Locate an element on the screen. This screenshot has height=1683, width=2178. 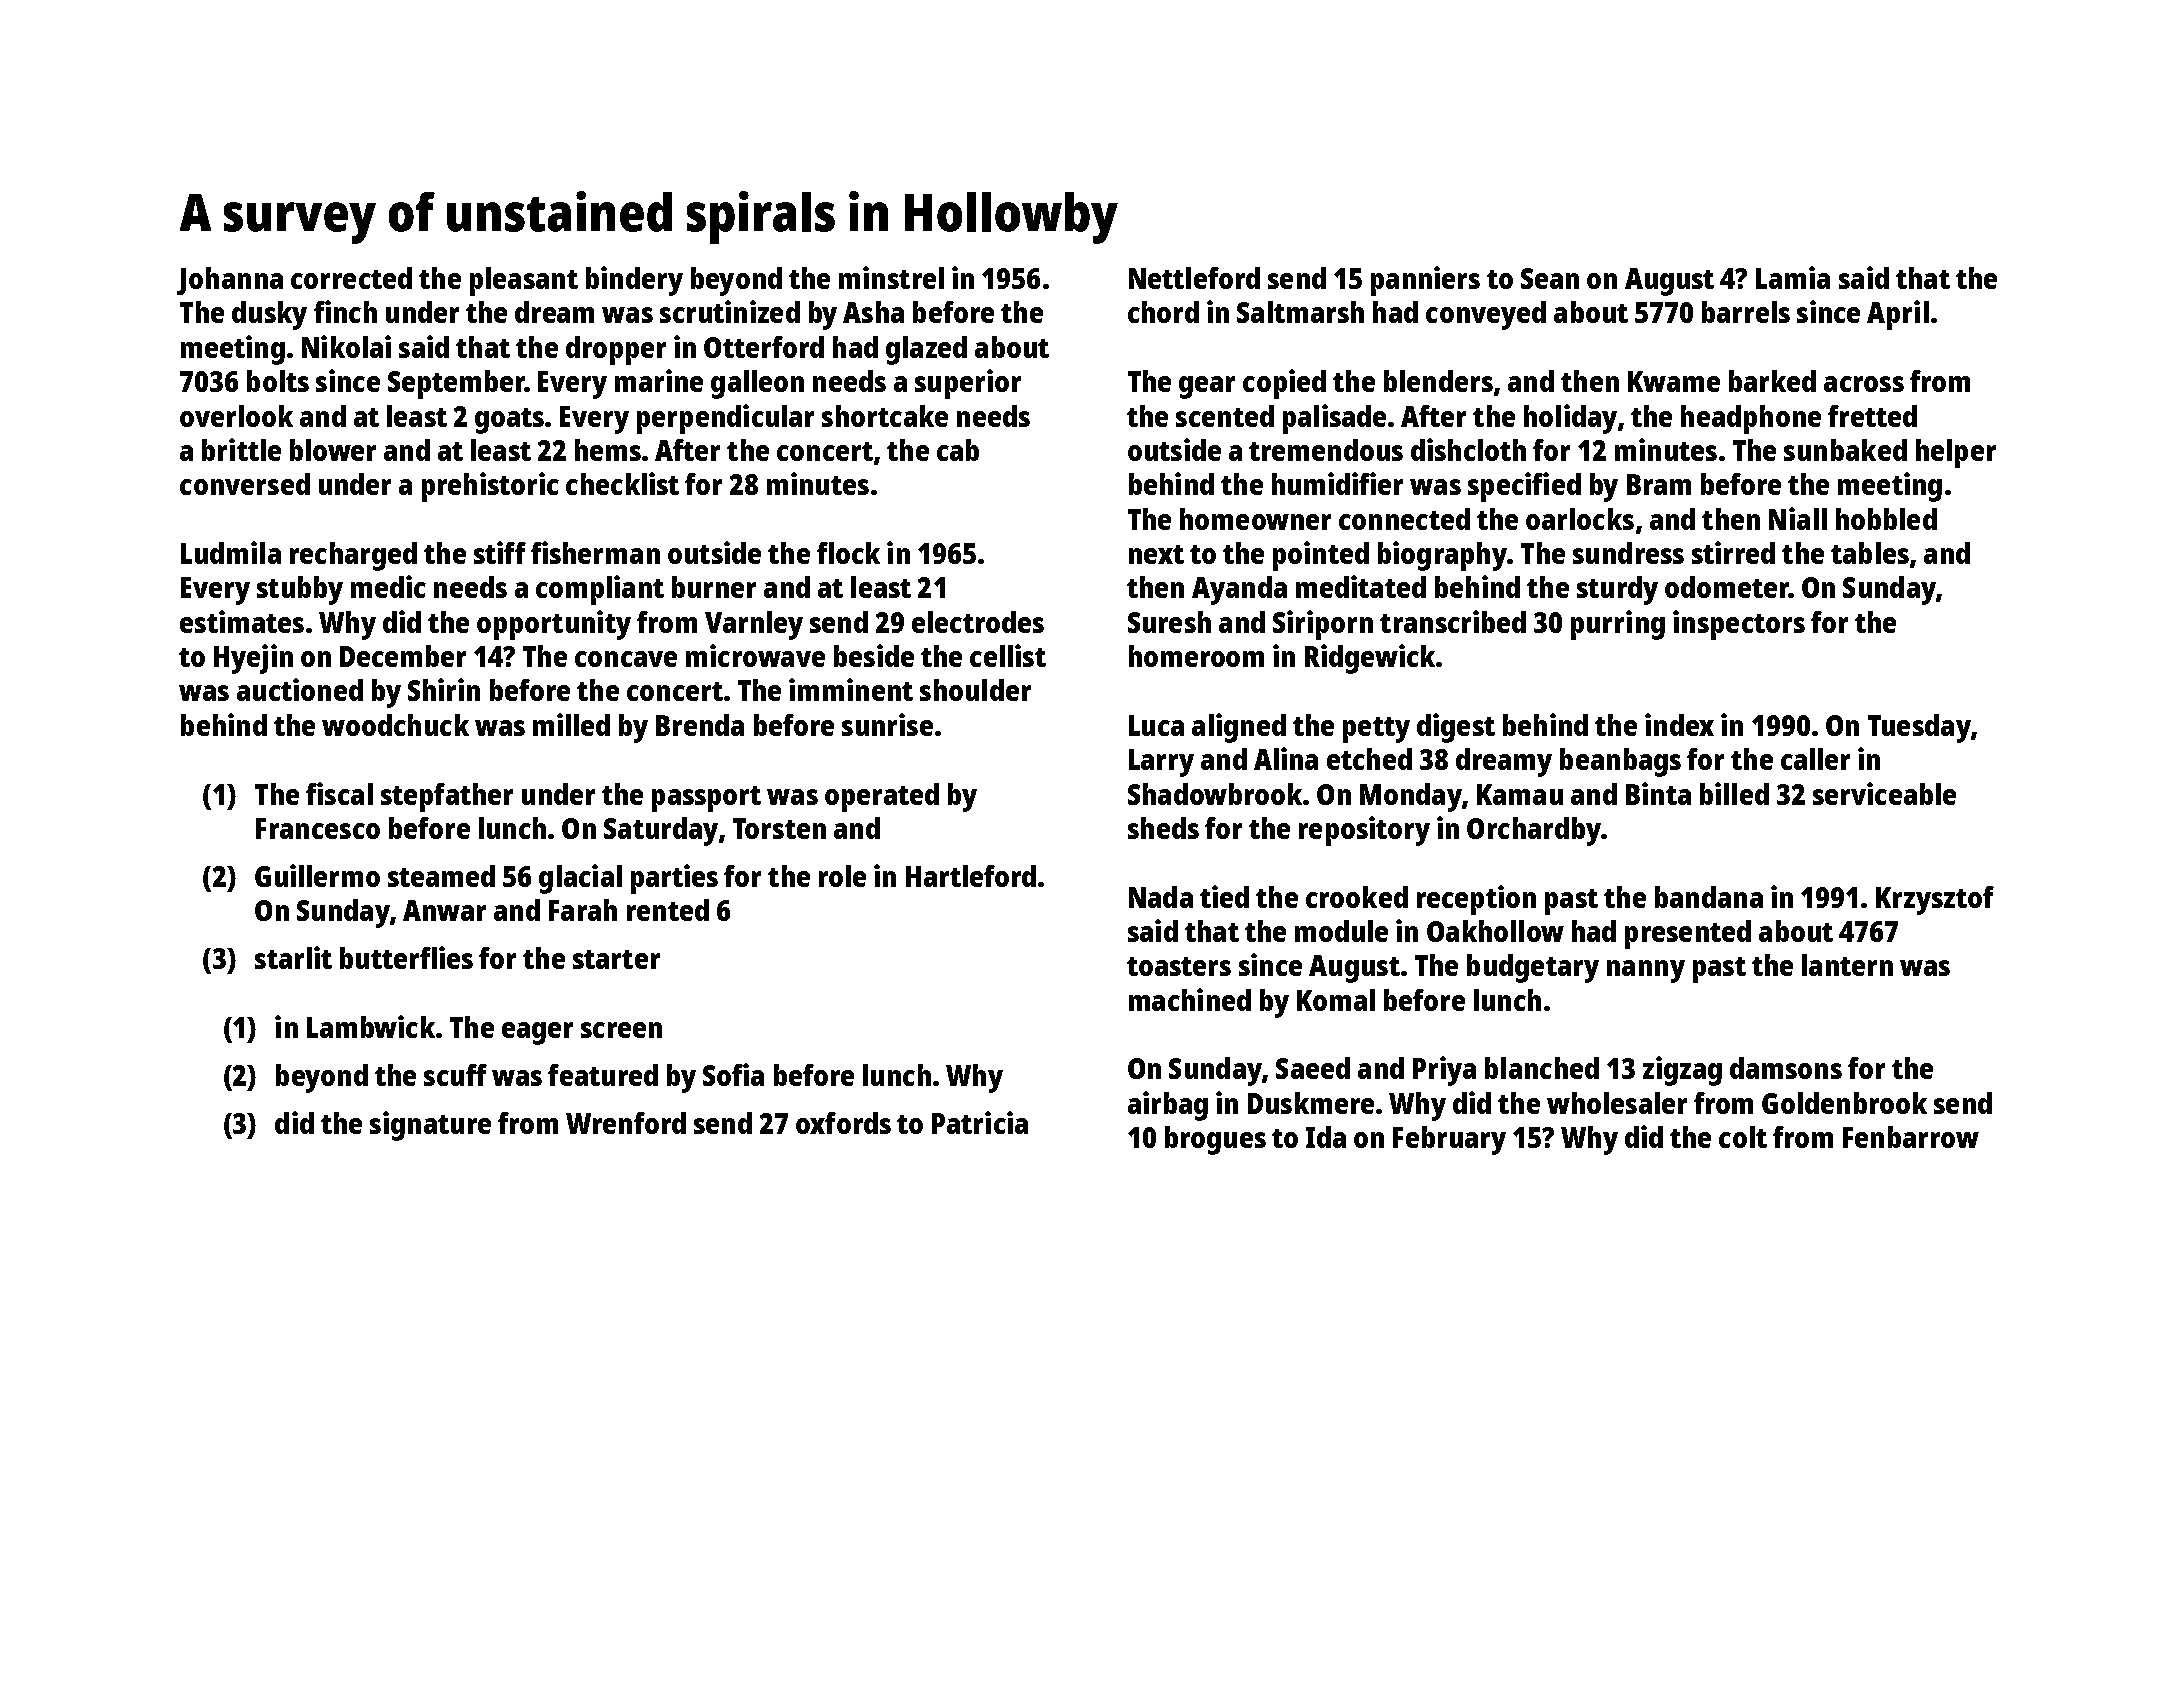
scuff is located at coordinates (455, 1075).
